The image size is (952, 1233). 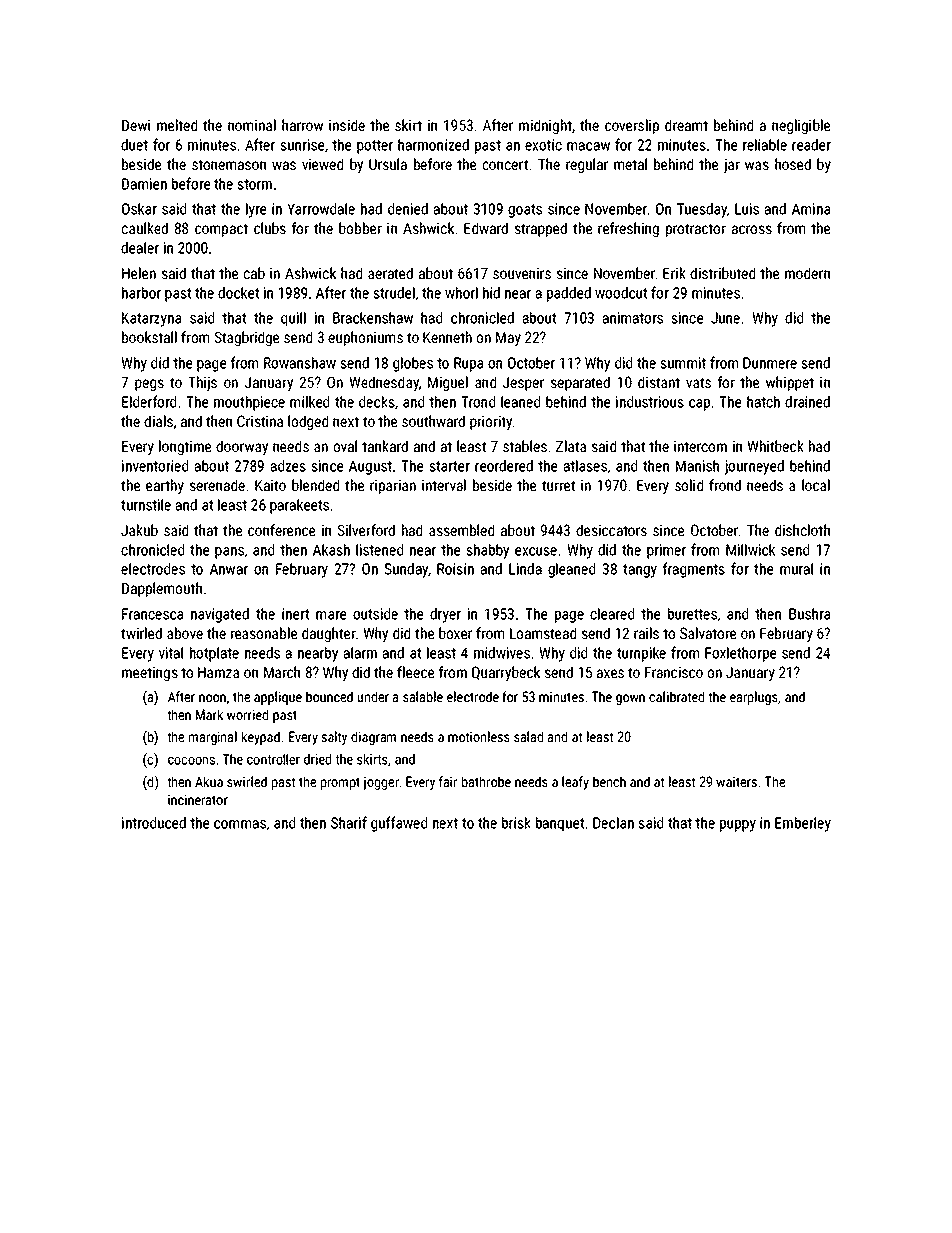 What do you see at coordinates (738, 826) in the screenshot?
I see `puppy` at bounding box center [738, 826].
